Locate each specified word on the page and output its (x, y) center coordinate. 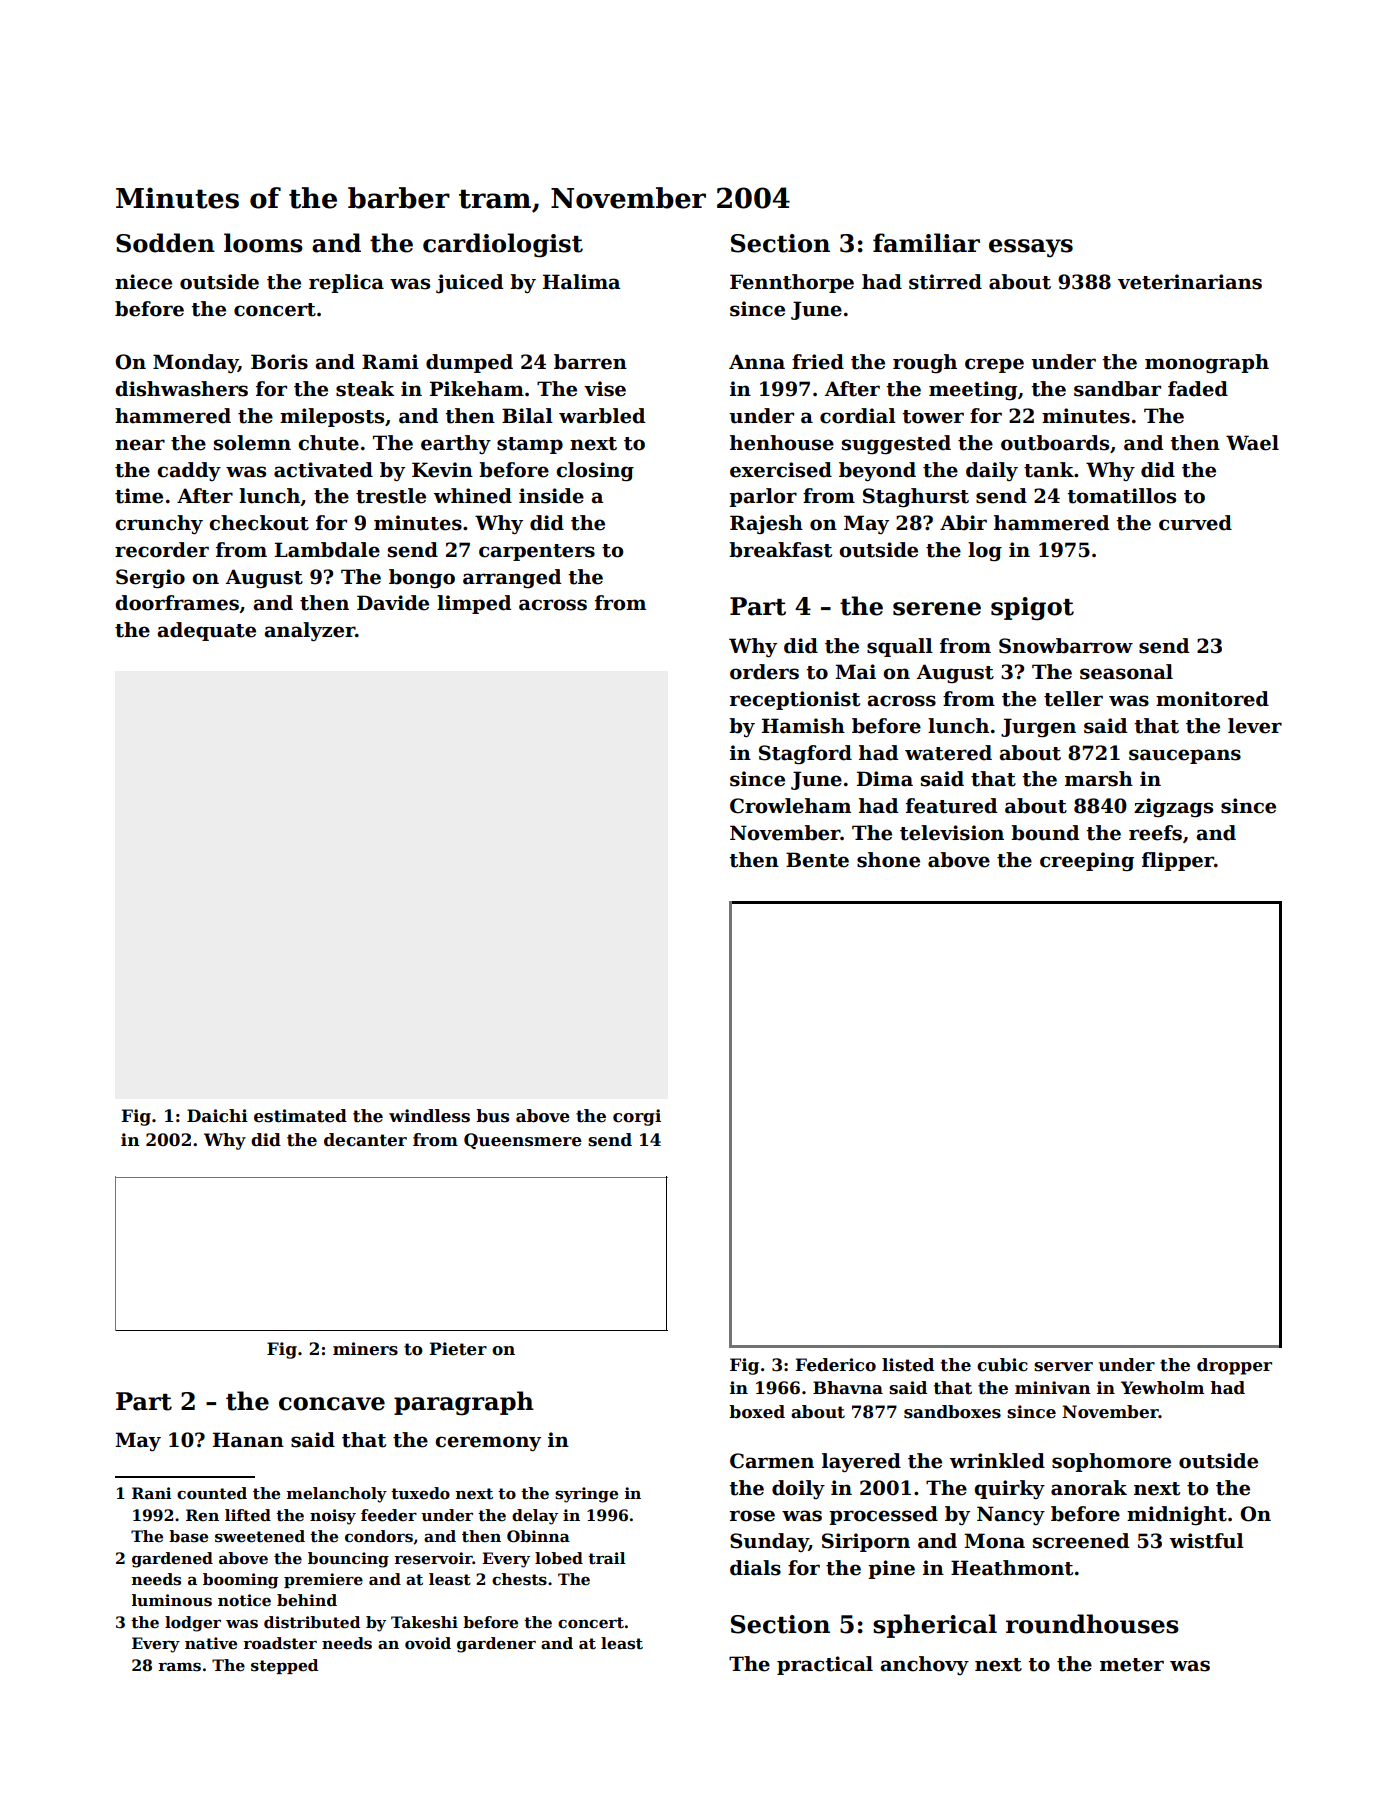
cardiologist (503, 245)
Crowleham (790, 806)
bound (1045, 833)
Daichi (217, 1116)
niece (143, 282)
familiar (926, 243)
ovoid (428, 1643)
